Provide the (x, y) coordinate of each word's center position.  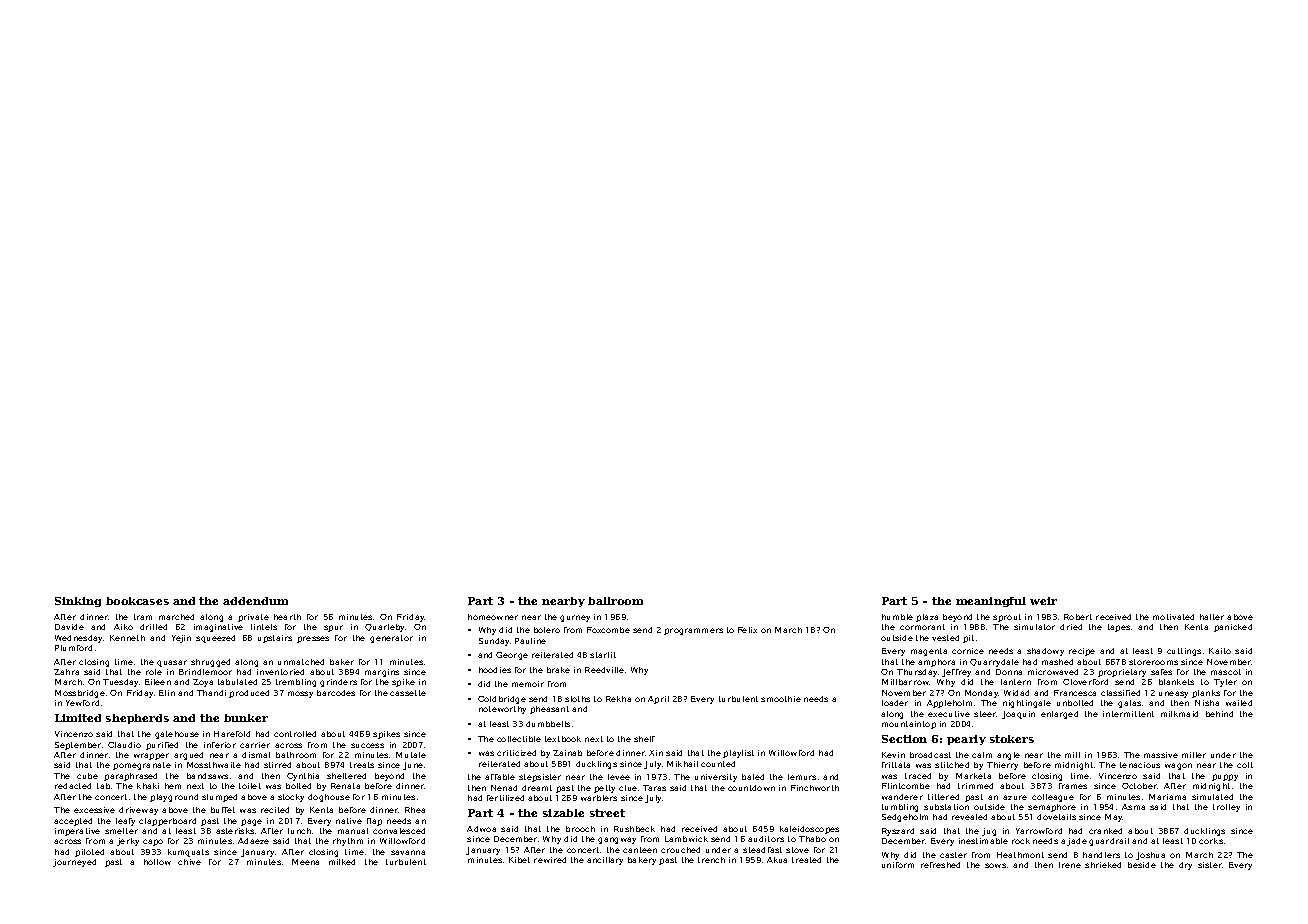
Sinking (78, 602)
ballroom (615, 601)
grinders (338, 683)
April (658, 700)
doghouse (329, 798)
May (1114, 818)
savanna (408, 852)
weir (1043, 601)
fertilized (505, 798)
